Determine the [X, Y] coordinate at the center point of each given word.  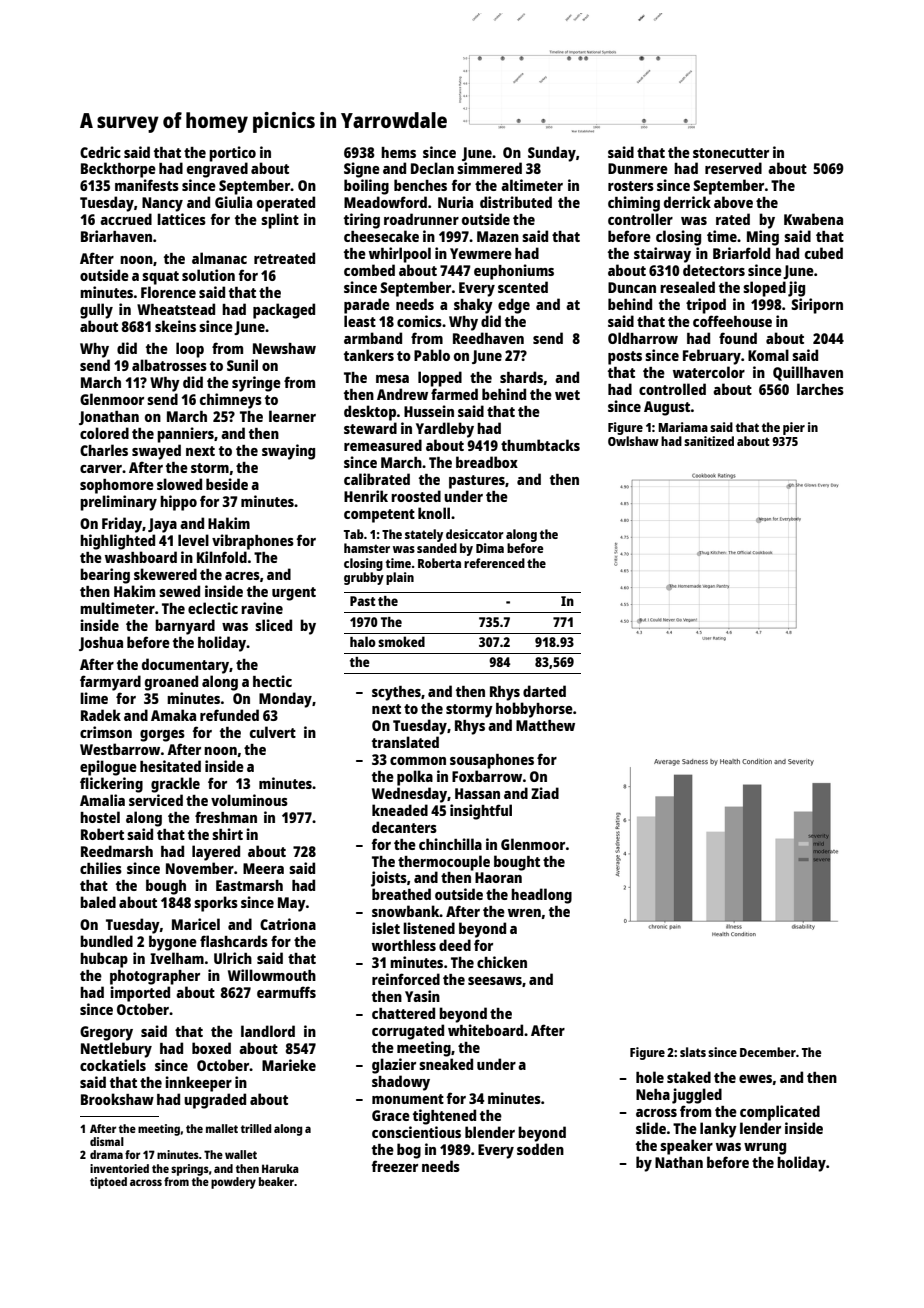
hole [650, 1077]
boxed [211, 1048]
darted [544, 691]
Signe [362, 170]
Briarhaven [116, 236]
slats [693, 1052]
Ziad [545, 793]
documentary [185, 666]
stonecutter [731, 153]
